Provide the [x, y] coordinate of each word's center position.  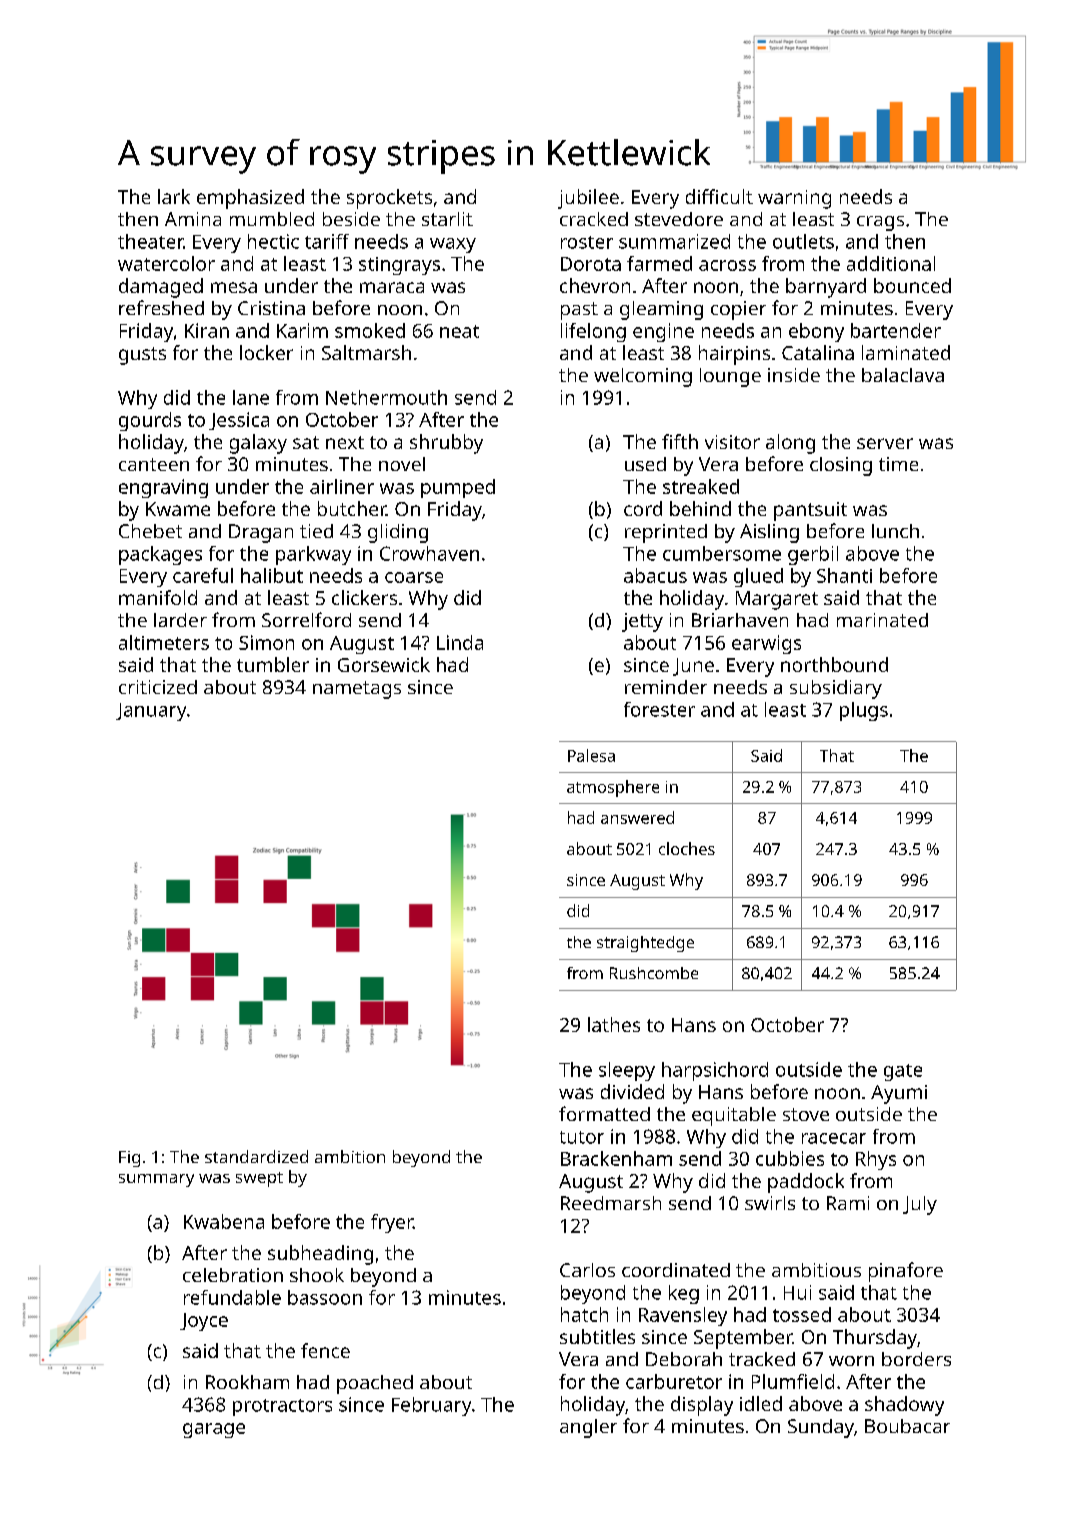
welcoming [643, 377]
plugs [864, 711]
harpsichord [715, 1071]
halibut [272, 575]
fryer [392, 1223]
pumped [458, 488]
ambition [350, 1156]
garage [214, 1430]
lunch [895, 531]
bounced [912, 285]
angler [588, 1428]
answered [637, 817]
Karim [302, 330]
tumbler [273, 664]
